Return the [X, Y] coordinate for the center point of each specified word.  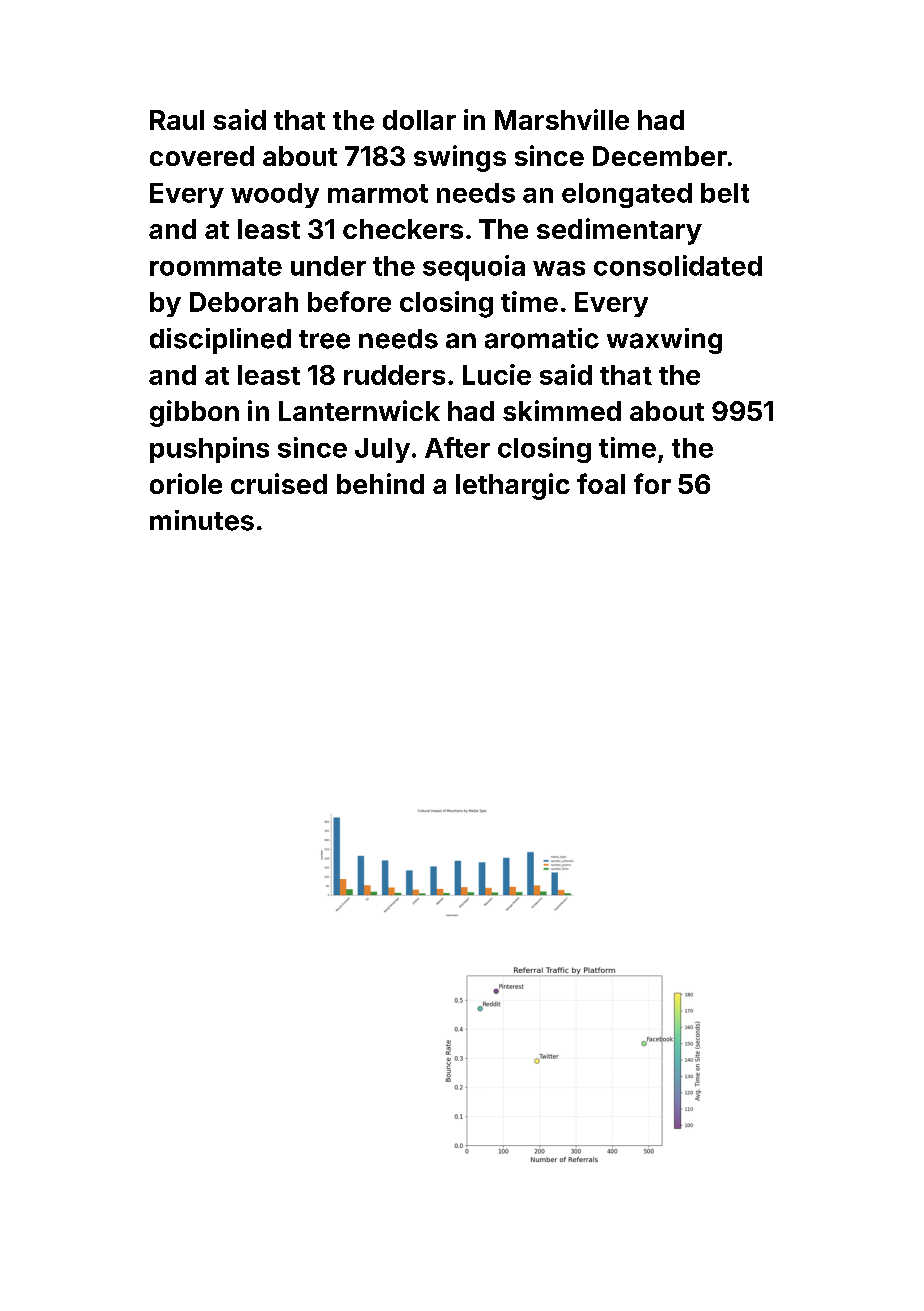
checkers [403, 229]
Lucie [497, 374]
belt [725, 193]
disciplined [220, 341]
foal [601, 483]
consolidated [678, 265]
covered [202, 156]
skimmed [562, 410]
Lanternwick [359, 410]
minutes [202, 520]
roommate [216, 266]
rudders [394, 375]
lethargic [513, 486]
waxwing [664, 341]
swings [460, 158]
